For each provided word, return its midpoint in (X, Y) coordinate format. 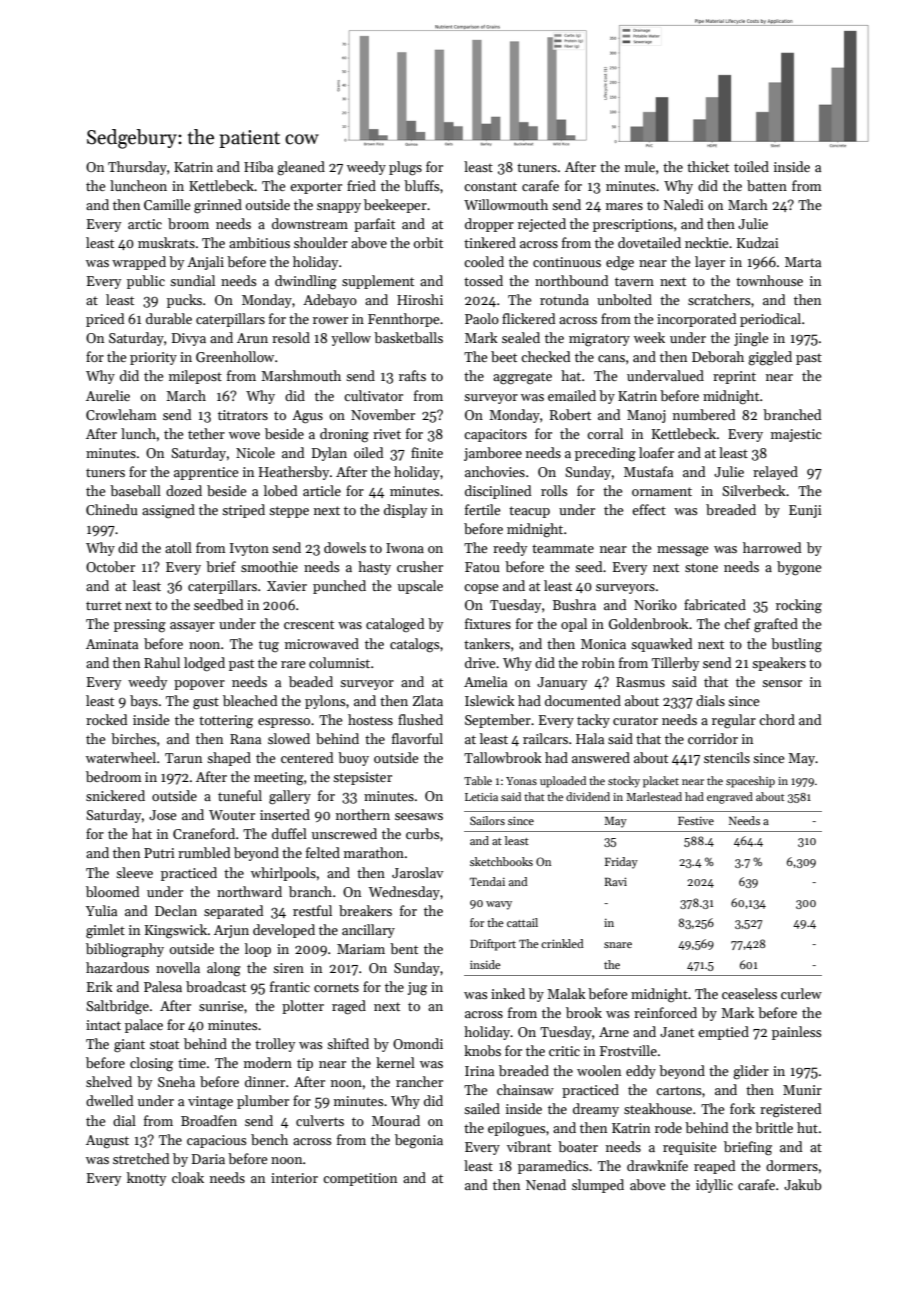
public (146, 282)
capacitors (495, 435)
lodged (204, 664)
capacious (216, 1141)
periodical (770, 320)
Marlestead (654, 796)
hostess (370, 719)
